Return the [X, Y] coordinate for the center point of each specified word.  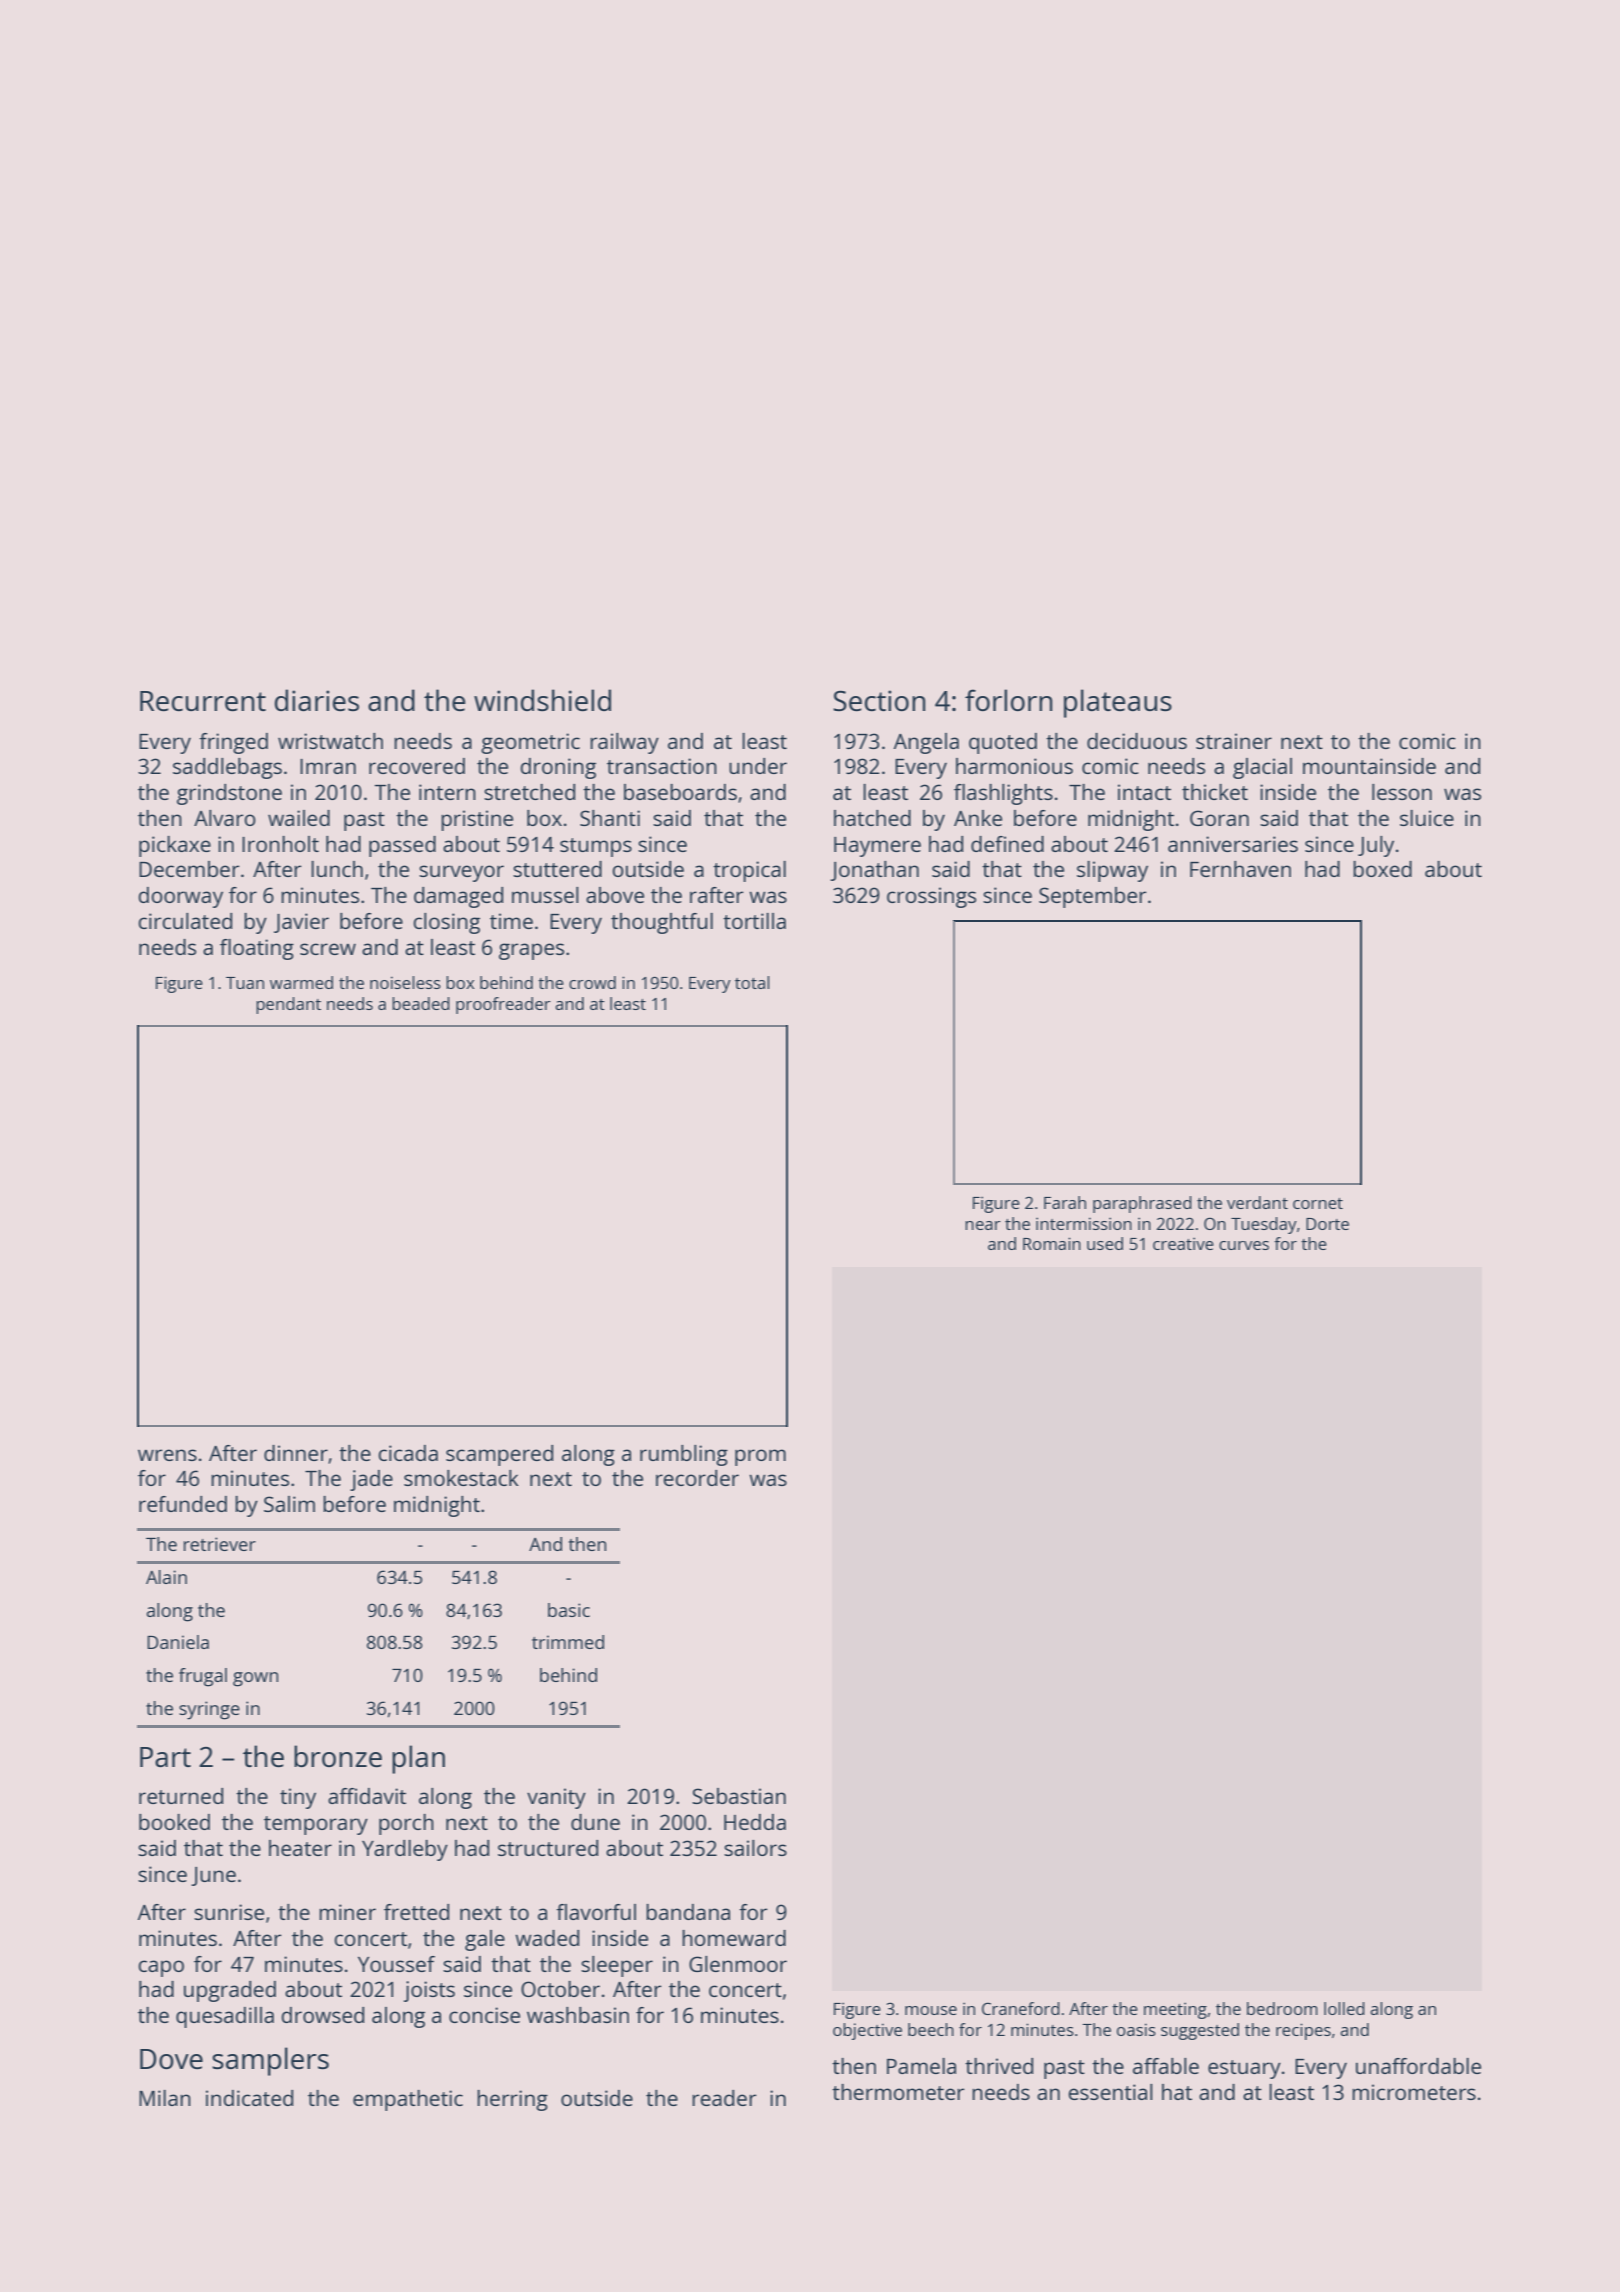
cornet [1318, 1203]
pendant [288, 1005]
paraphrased [1142, 1204]
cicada [408, 1453]
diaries [317, 700]
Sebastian [739, 1796]
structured [548, 1848]
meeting [1175, 2010]
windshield [542, 700]
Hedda [755, 1822]
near [983, 1225]
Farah [1065, 1202]
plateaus [1118, 703]
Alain [166, 1577]
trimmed [568, 1642]
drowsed [323, 2015]
